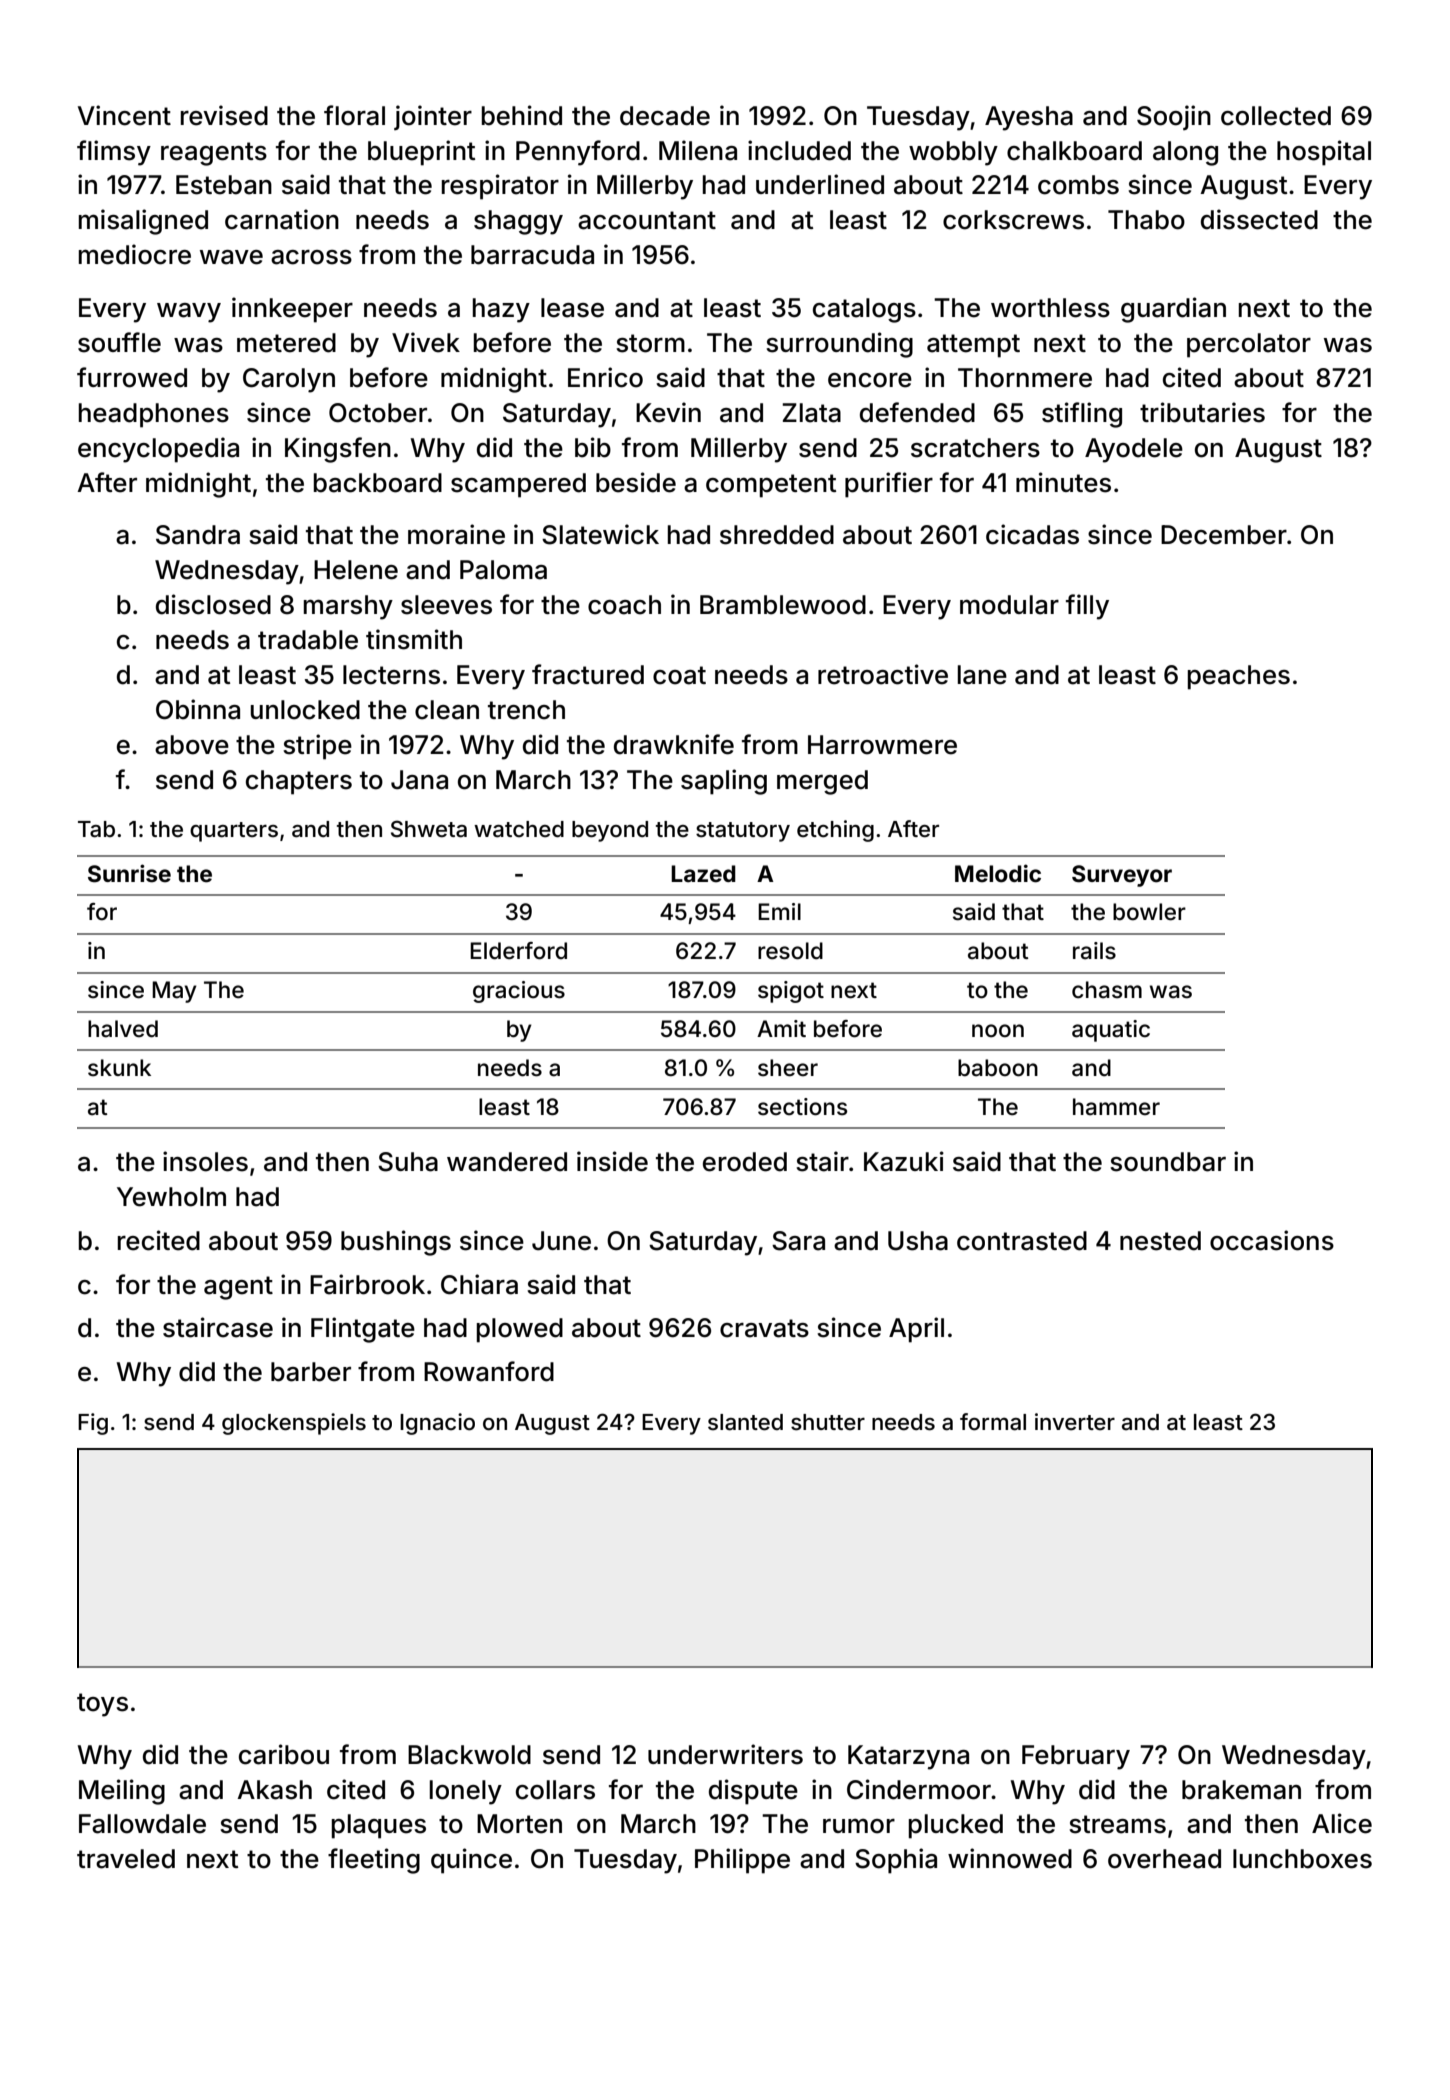  Describe the element at coordinates (292, 310) in the screenshot. I see `innkeeper` at that location.
